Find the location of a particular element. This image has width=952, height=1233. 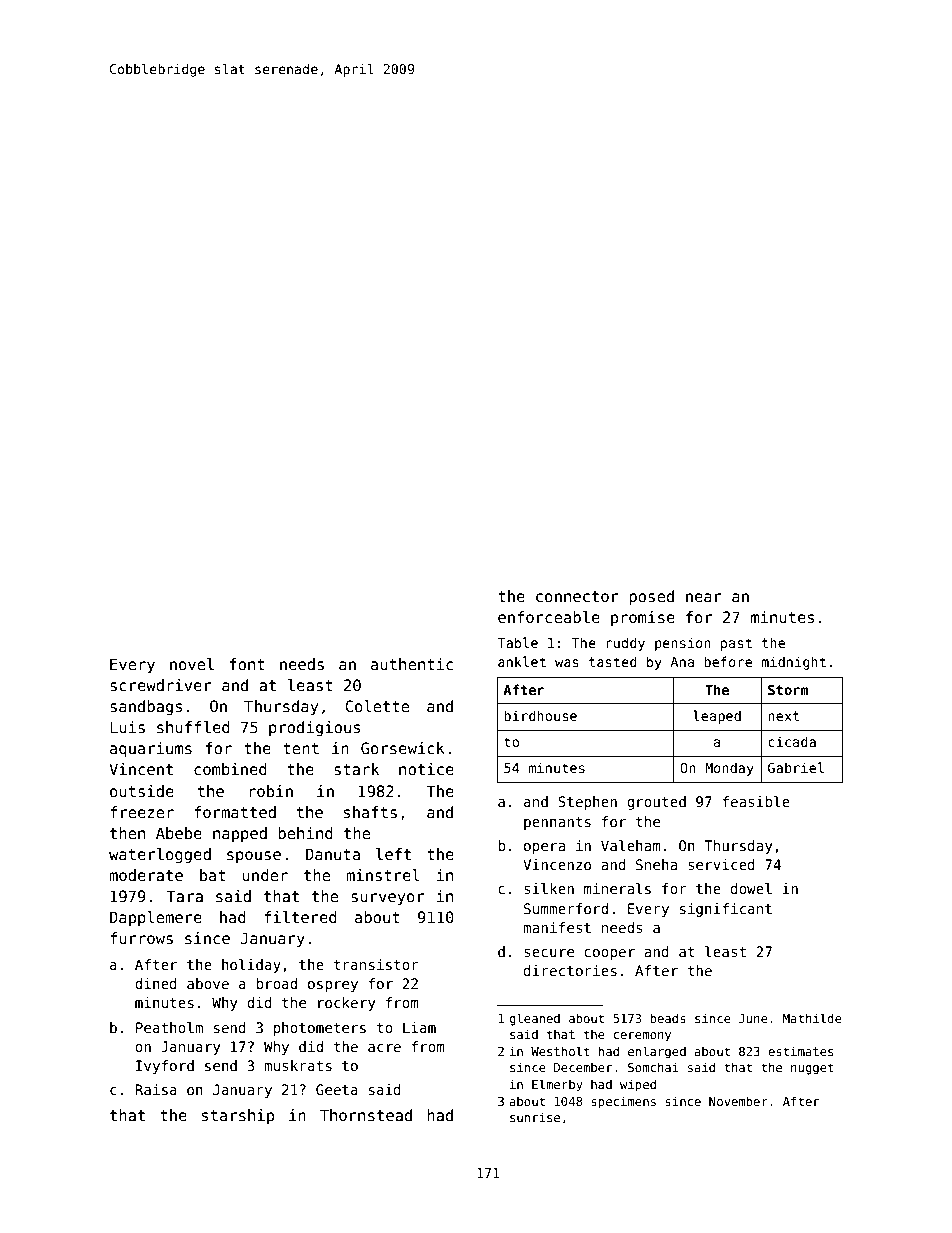

prodigious is located at coordinates (314, 728).
